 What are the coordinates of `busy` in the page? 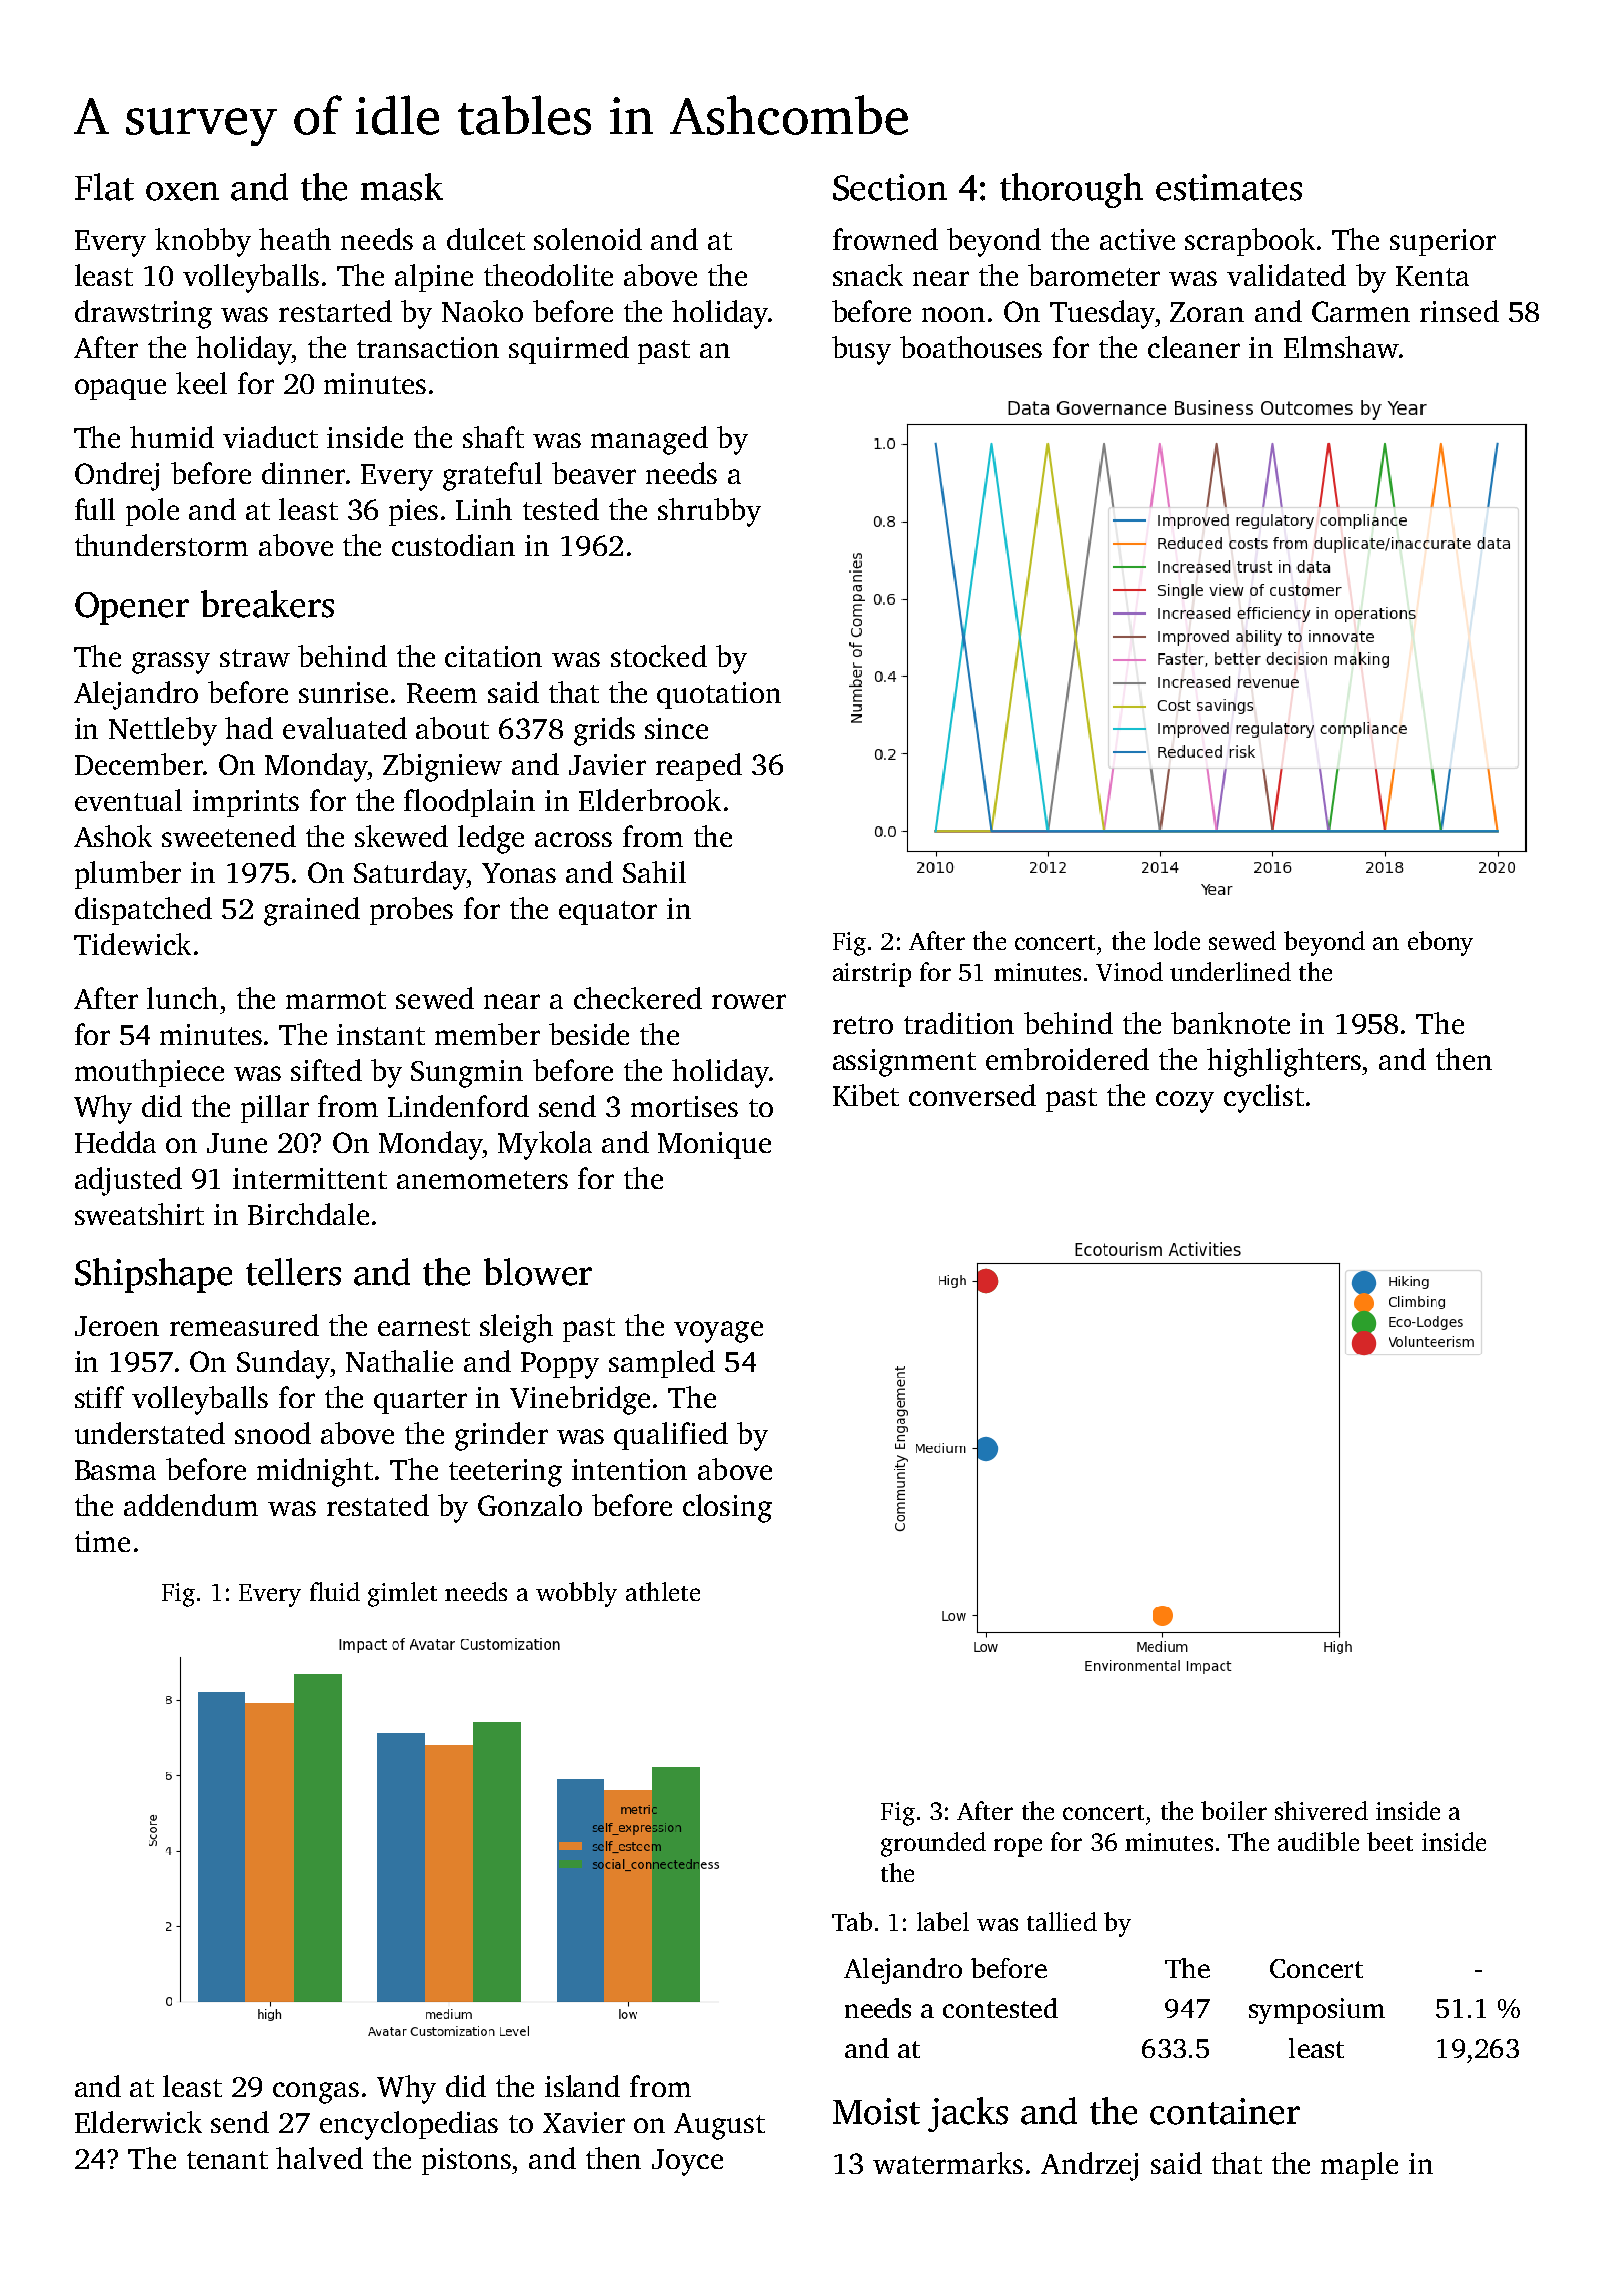 It's located at (861, 350).
